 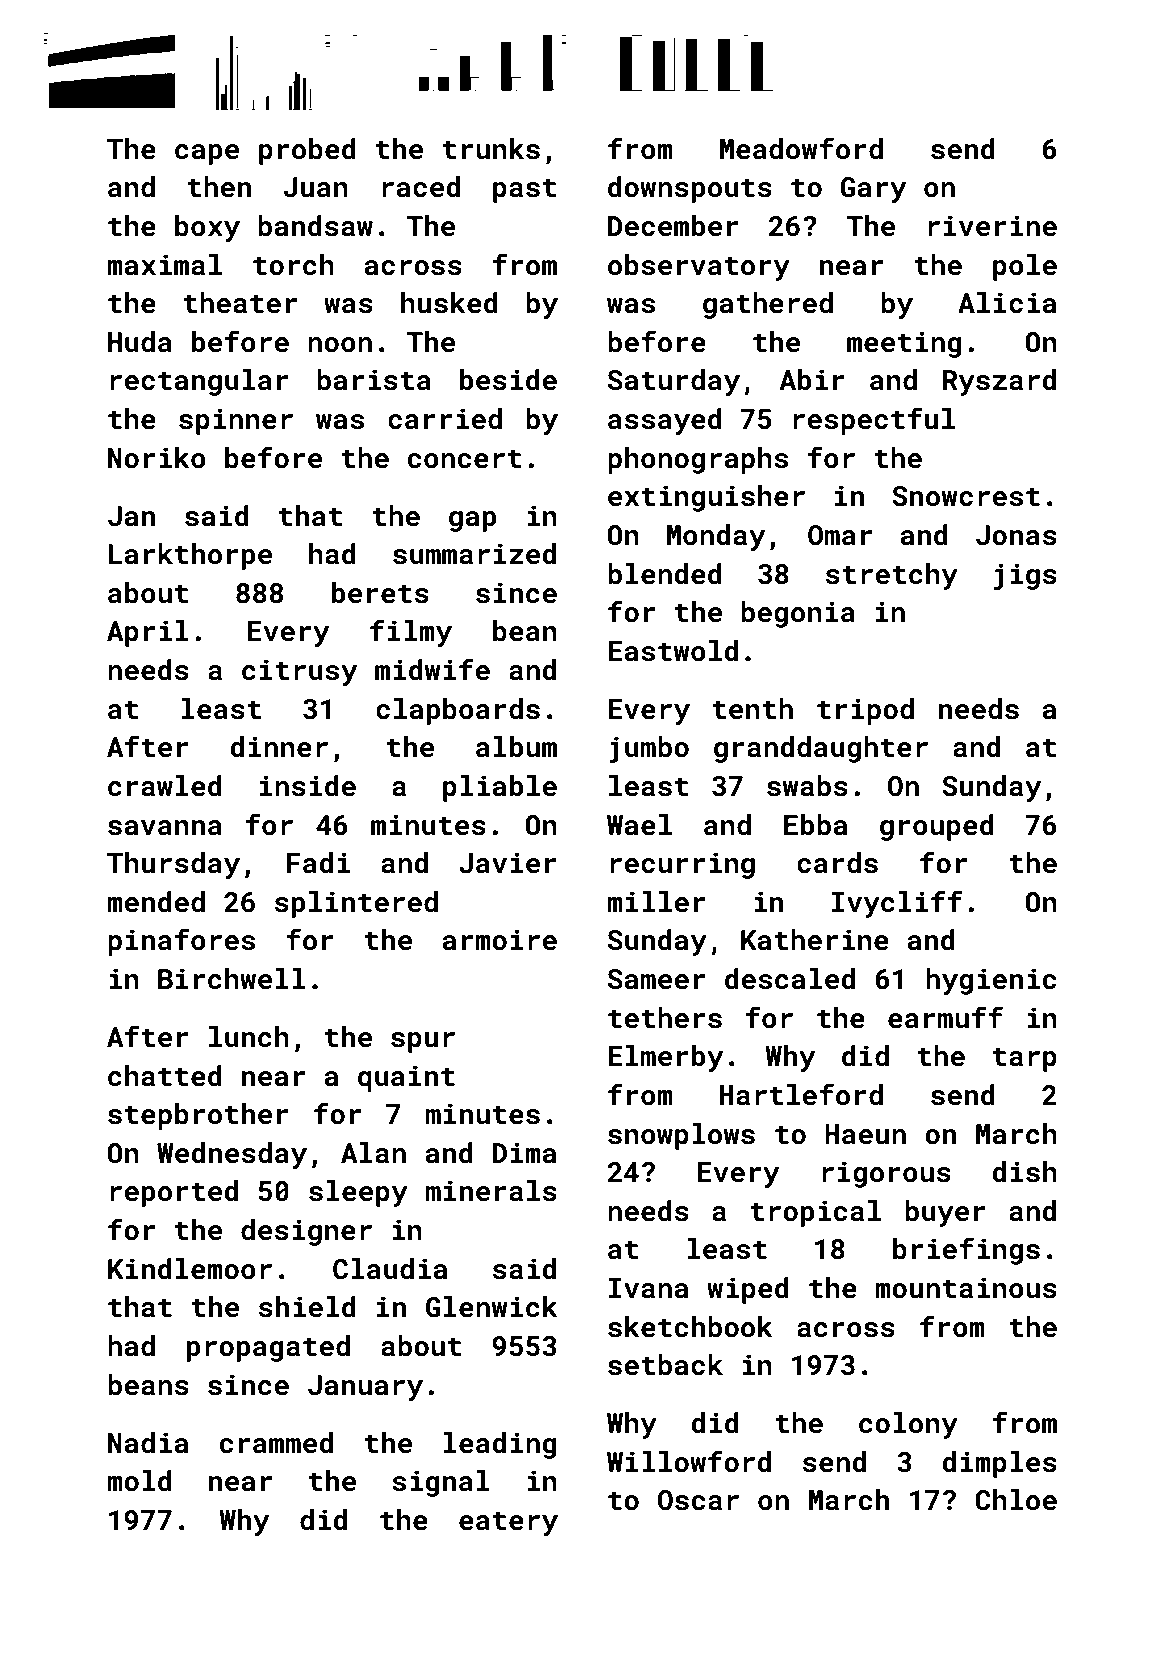 What do you see at coordinates (865, 711) in the page?
I see `tripod` at bounding box center [865, 711].
